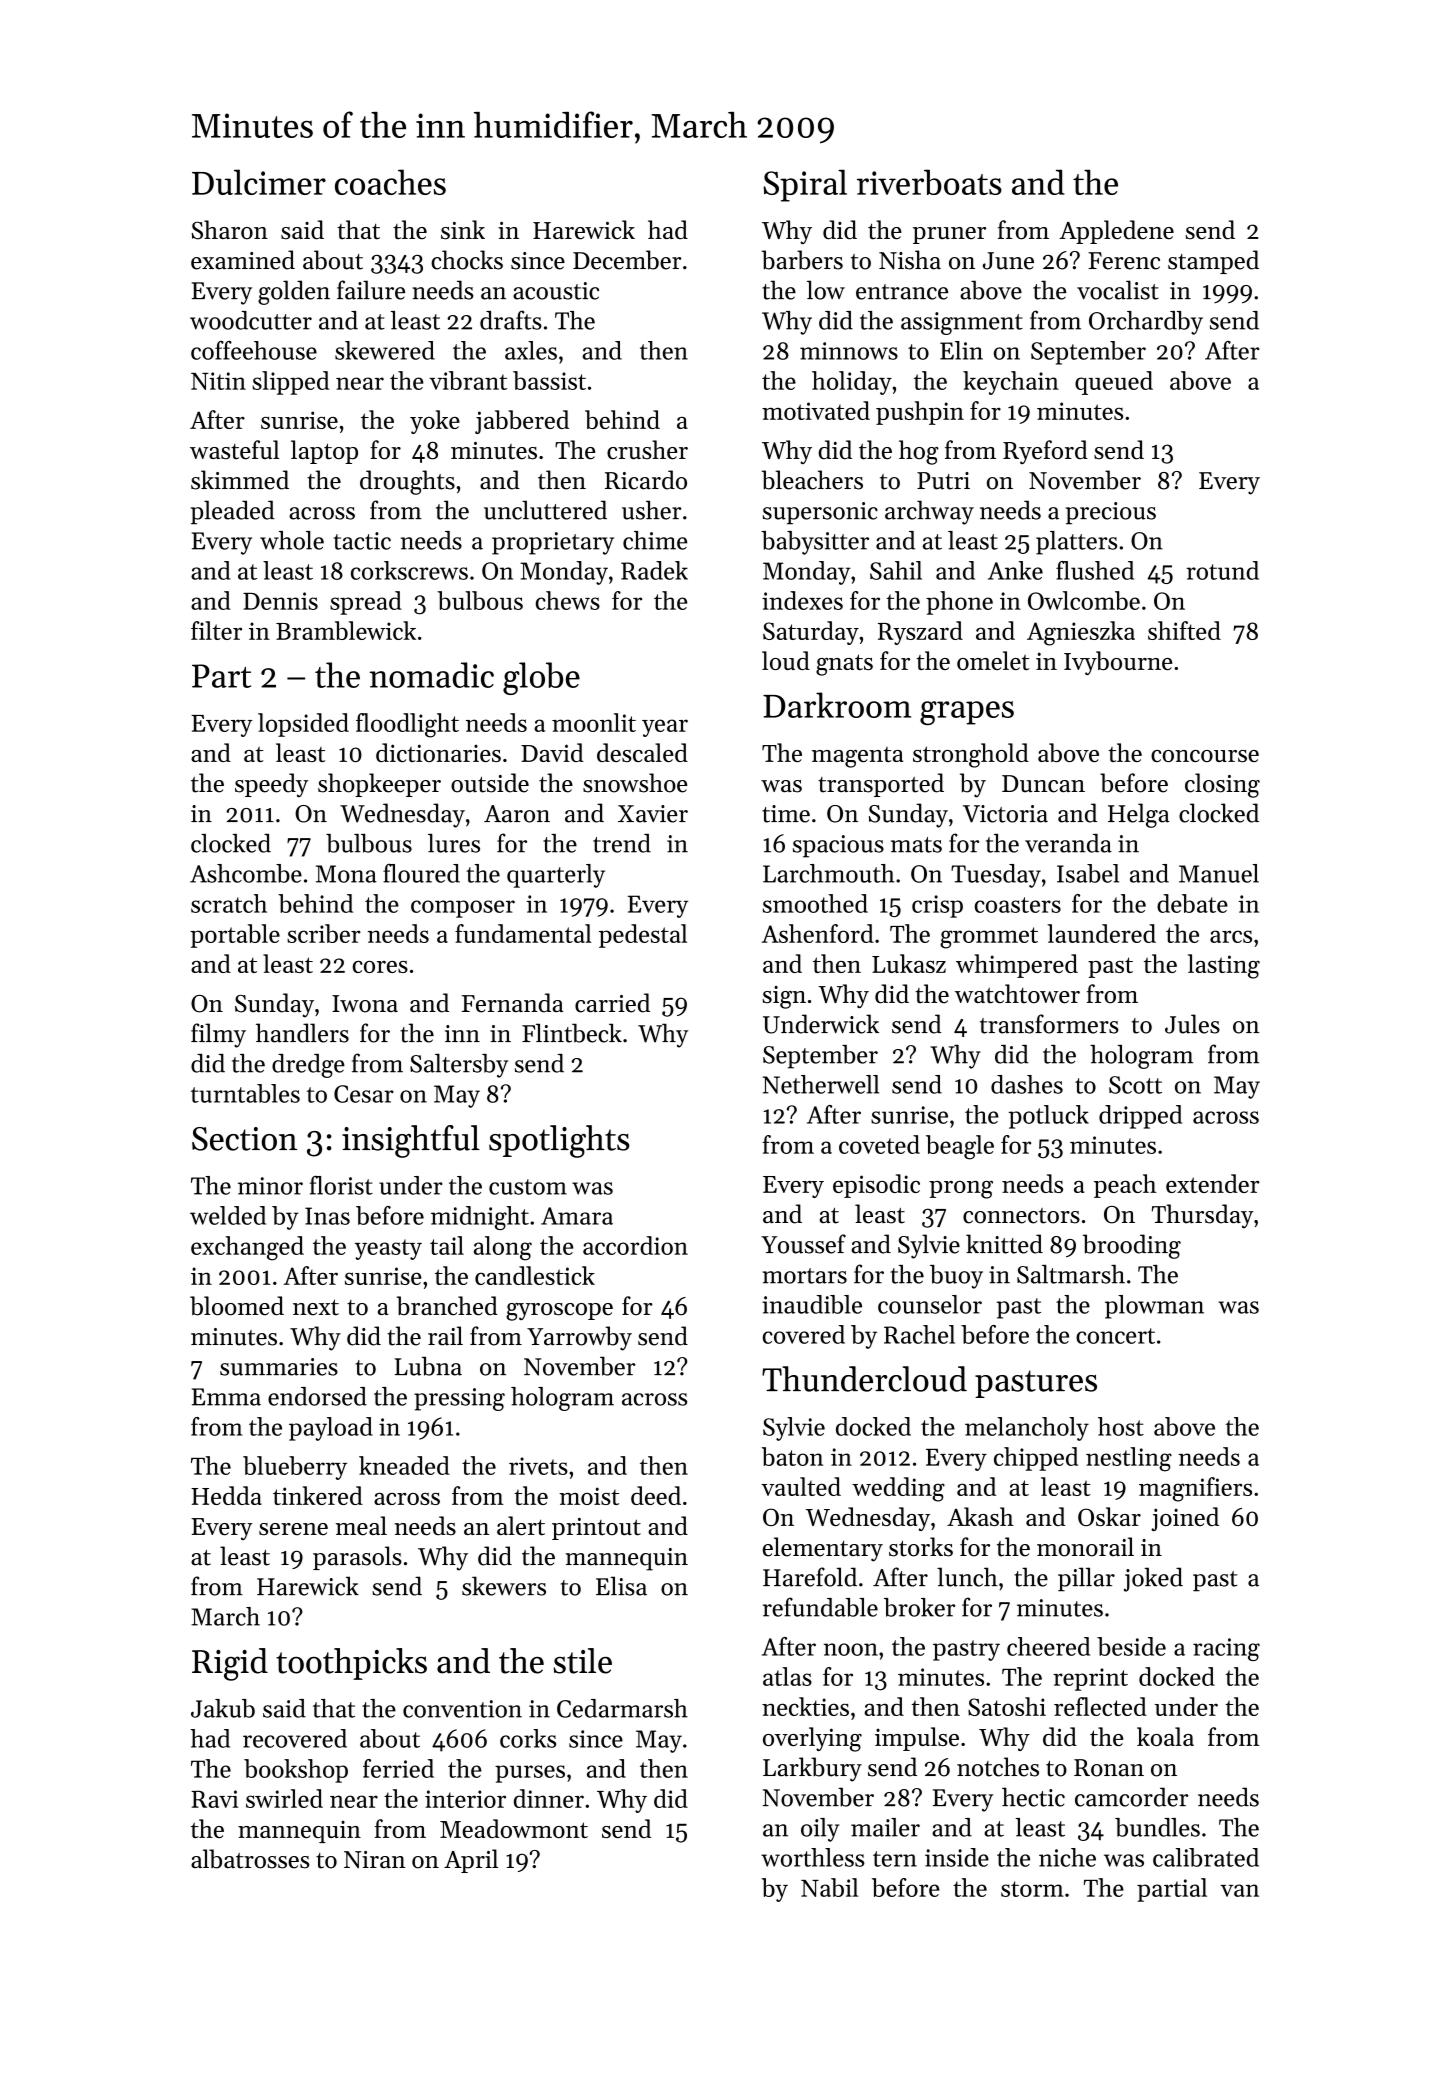 This document has width=1450, height=2100. I want to click on fundamental, so click(523, 933).
